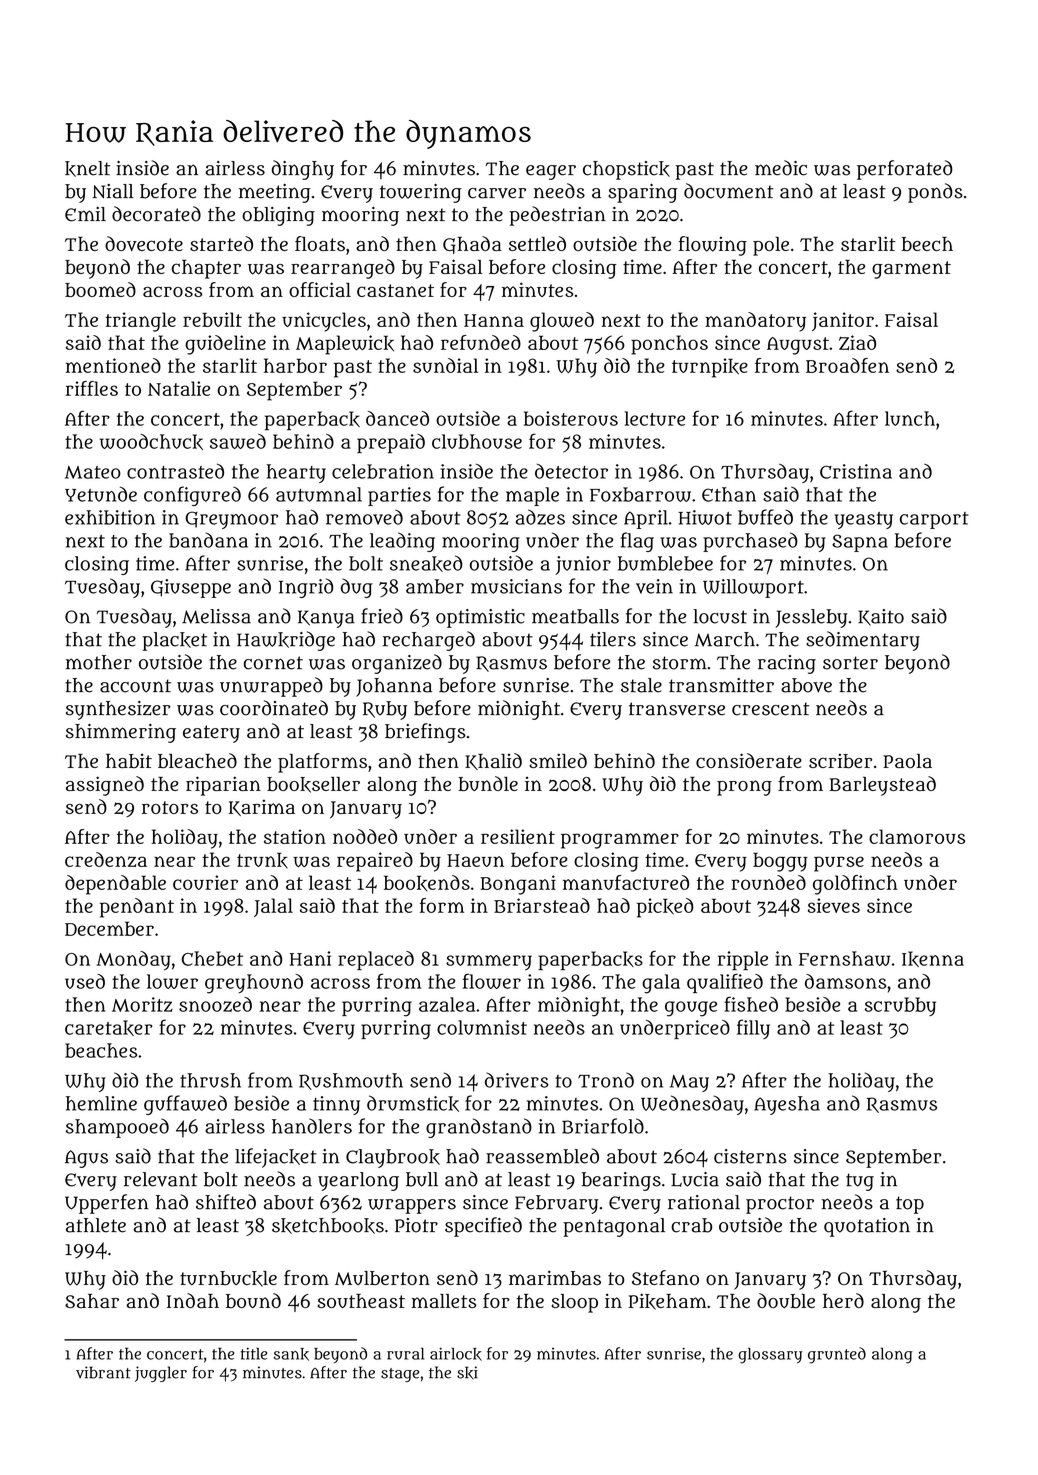 The image size is (1038, 1475). I want to click on medic, so click(781, 168).
